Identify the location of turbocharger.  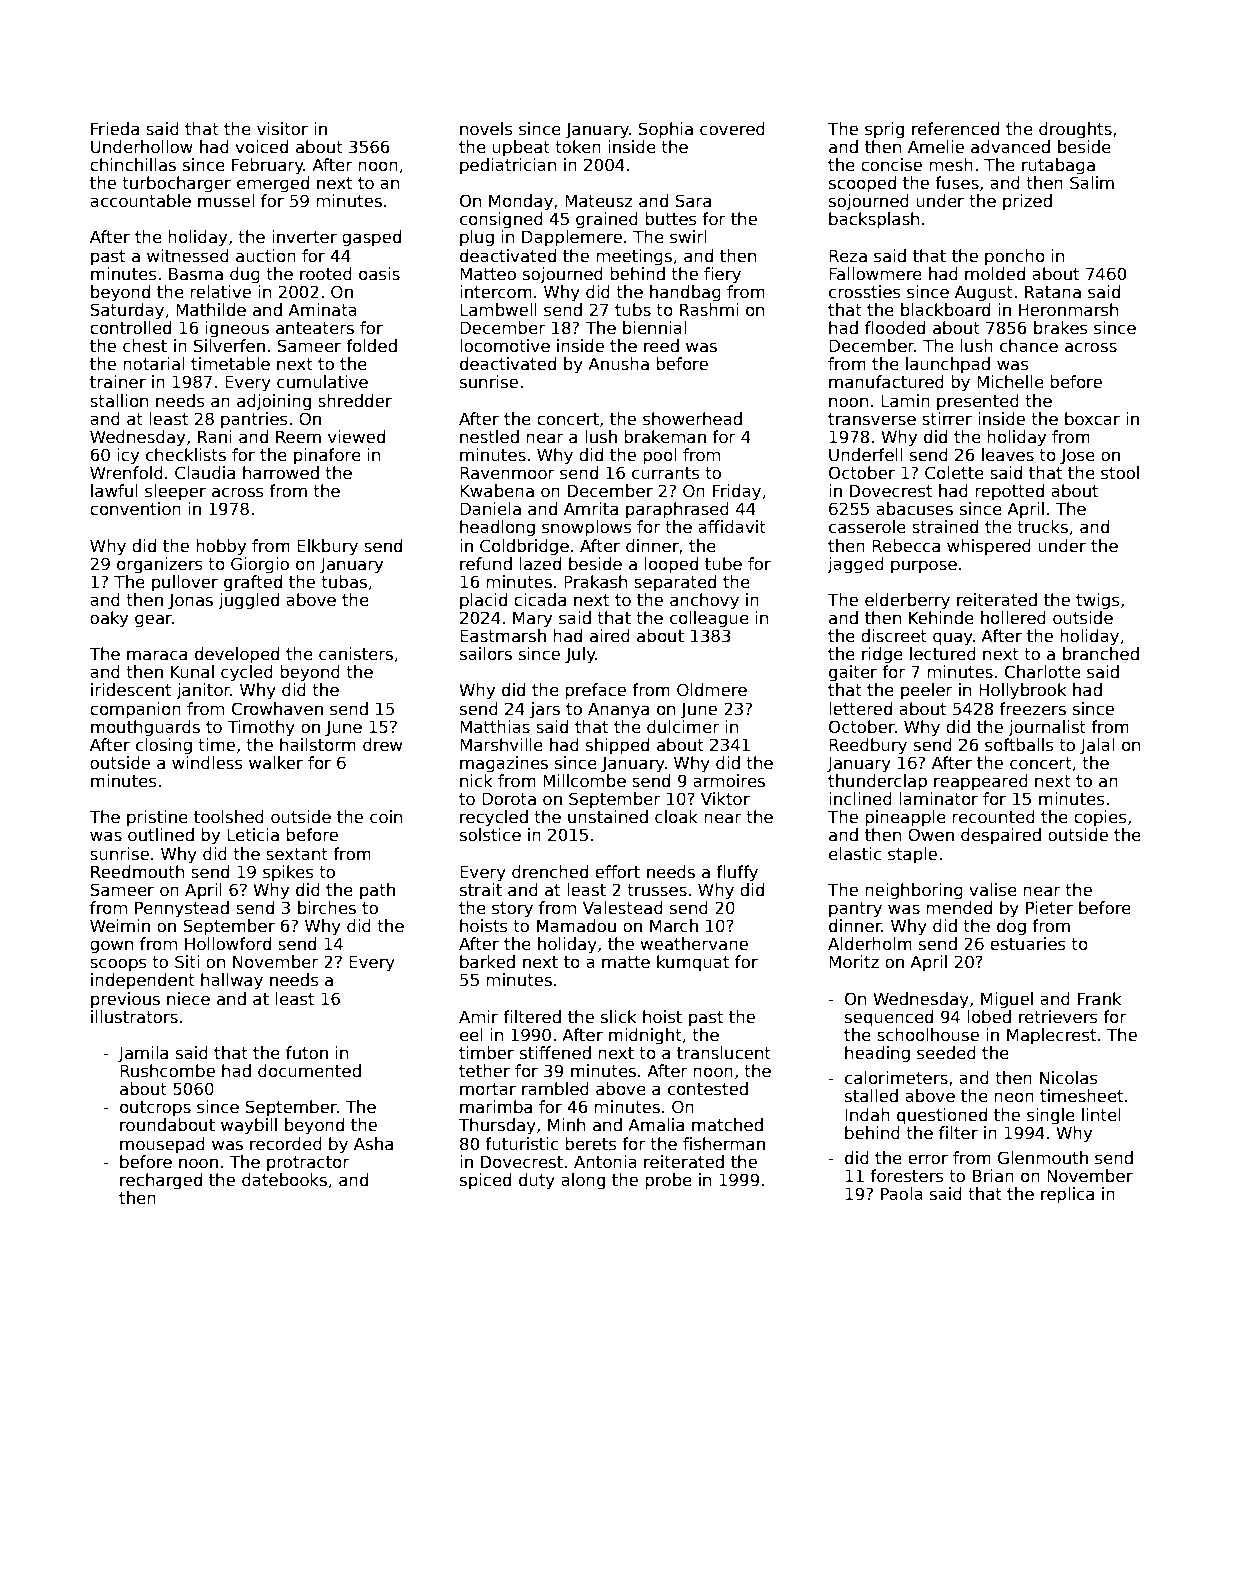
(176, 184).
